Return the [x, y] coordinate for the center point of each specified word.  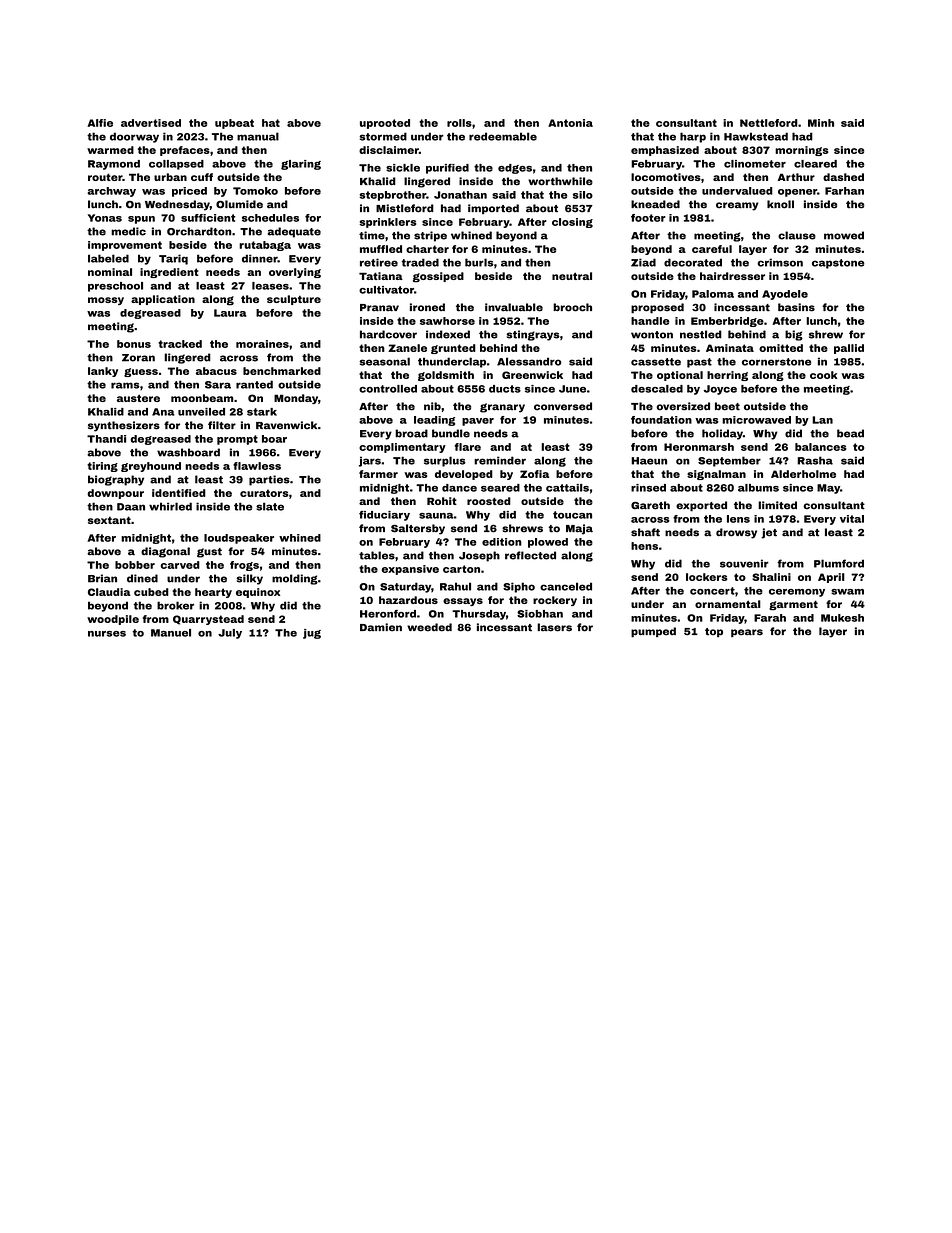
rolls [459, 123]
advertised [151, 123]
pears [747, 633]
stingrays [533, 335]
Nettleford [769, 123]
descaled [657, 389]
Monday [296, 399]
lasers [554, 627]
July [230, 634]
